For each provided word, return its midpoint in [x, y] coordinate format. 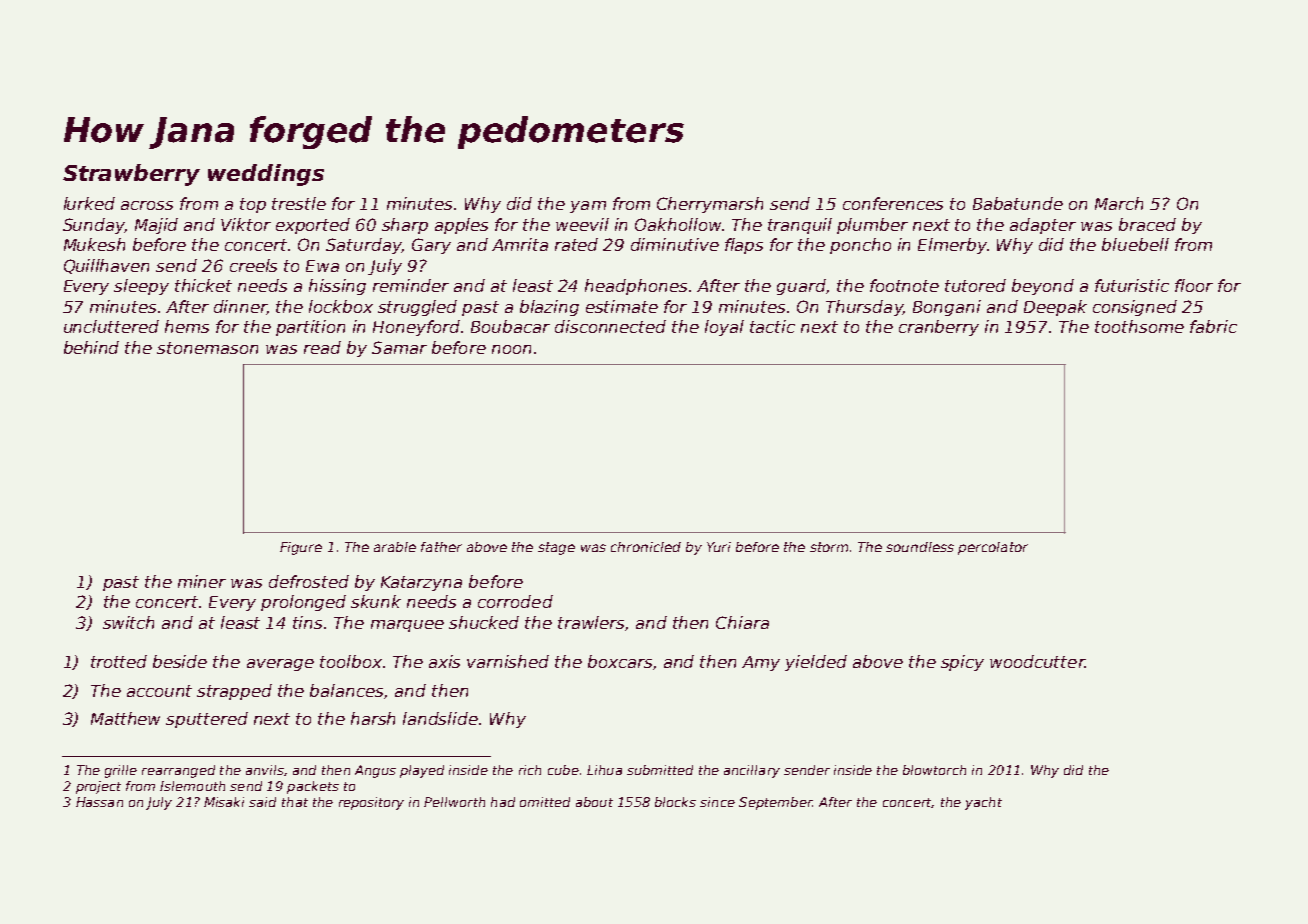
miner [202, 581]
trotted [119, 661]
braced [1147, 224]
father [441, 547]
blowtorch [934, 770]
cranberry [939, 328]
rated [576, 244]
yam [588, 207]
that [295, 802]
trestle [299, 203]
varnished [508, 661]
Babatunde [1018, 203]
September [775, 803]
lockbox [341, 306]
